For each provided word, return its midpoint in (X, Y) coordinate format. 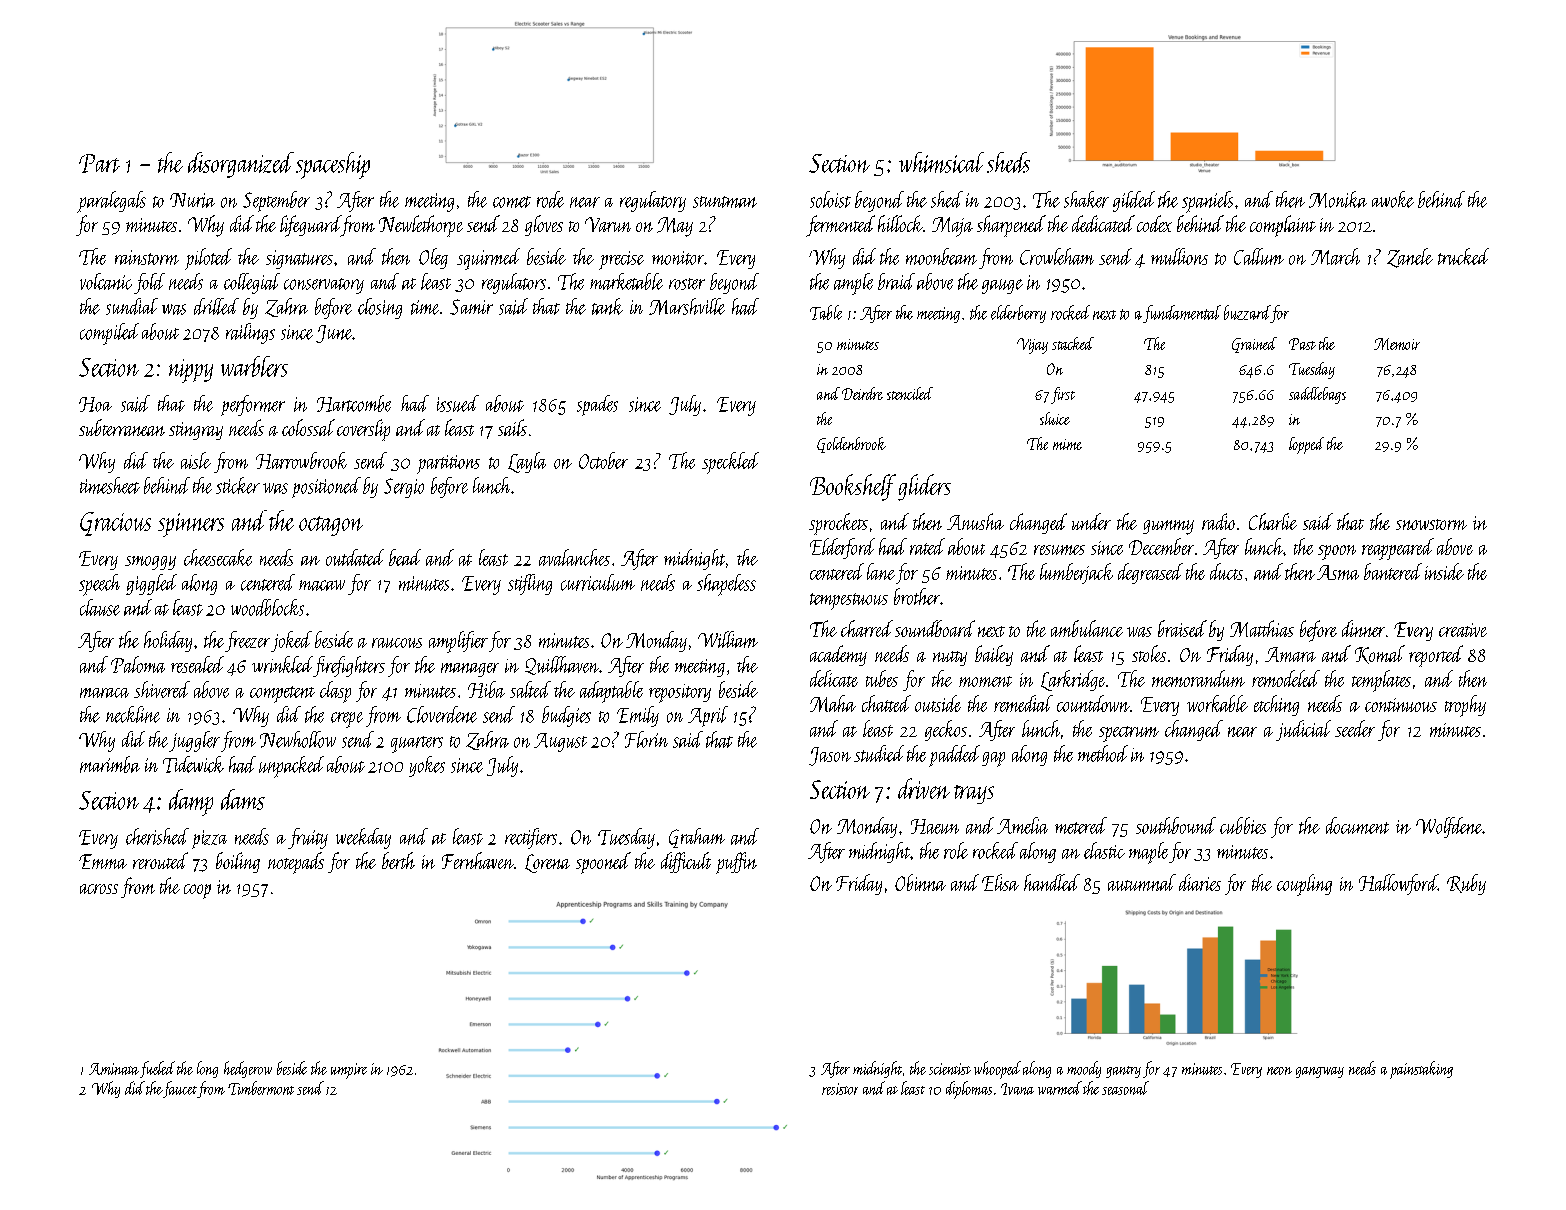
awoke (1393, 199)
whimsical (941, 162)
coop (197, 891)
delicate (834, 678)
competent (282, 694)
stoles (1149, 653)
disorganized (241, 165)
